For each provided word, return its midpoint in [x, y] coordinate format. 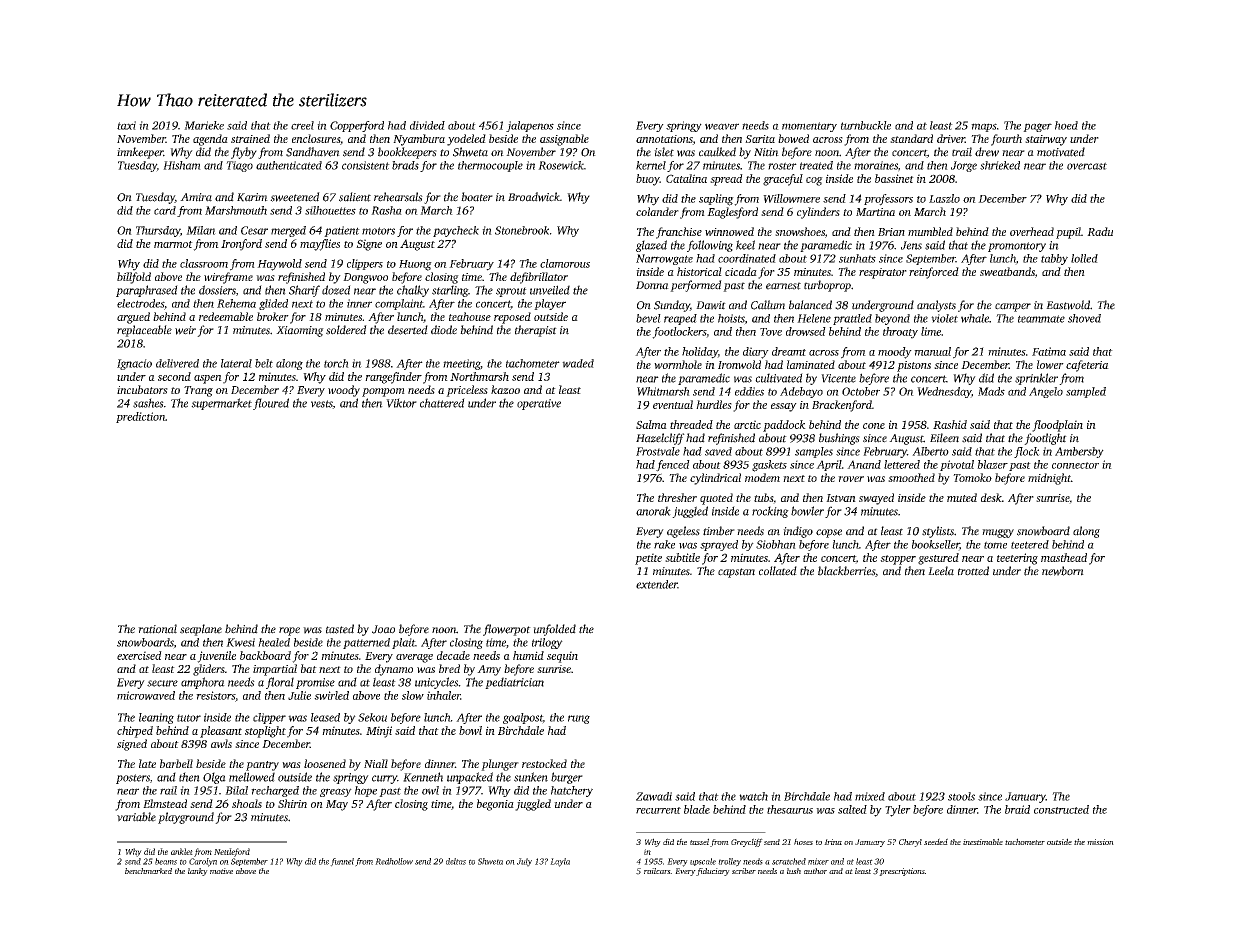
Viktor [401, 403]
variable [136, 817]
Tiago [239, 166]
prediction [140, 417]
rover [851, 479]
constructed [1061, 809]
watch [753, 796]
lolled [1084, 258]
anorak [653, 511]
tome [995, 545]
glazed [651, 246]
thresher [677, 497]
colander [657, 211]
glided [273, 304]
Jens [911, 245]
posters [133, 779]
